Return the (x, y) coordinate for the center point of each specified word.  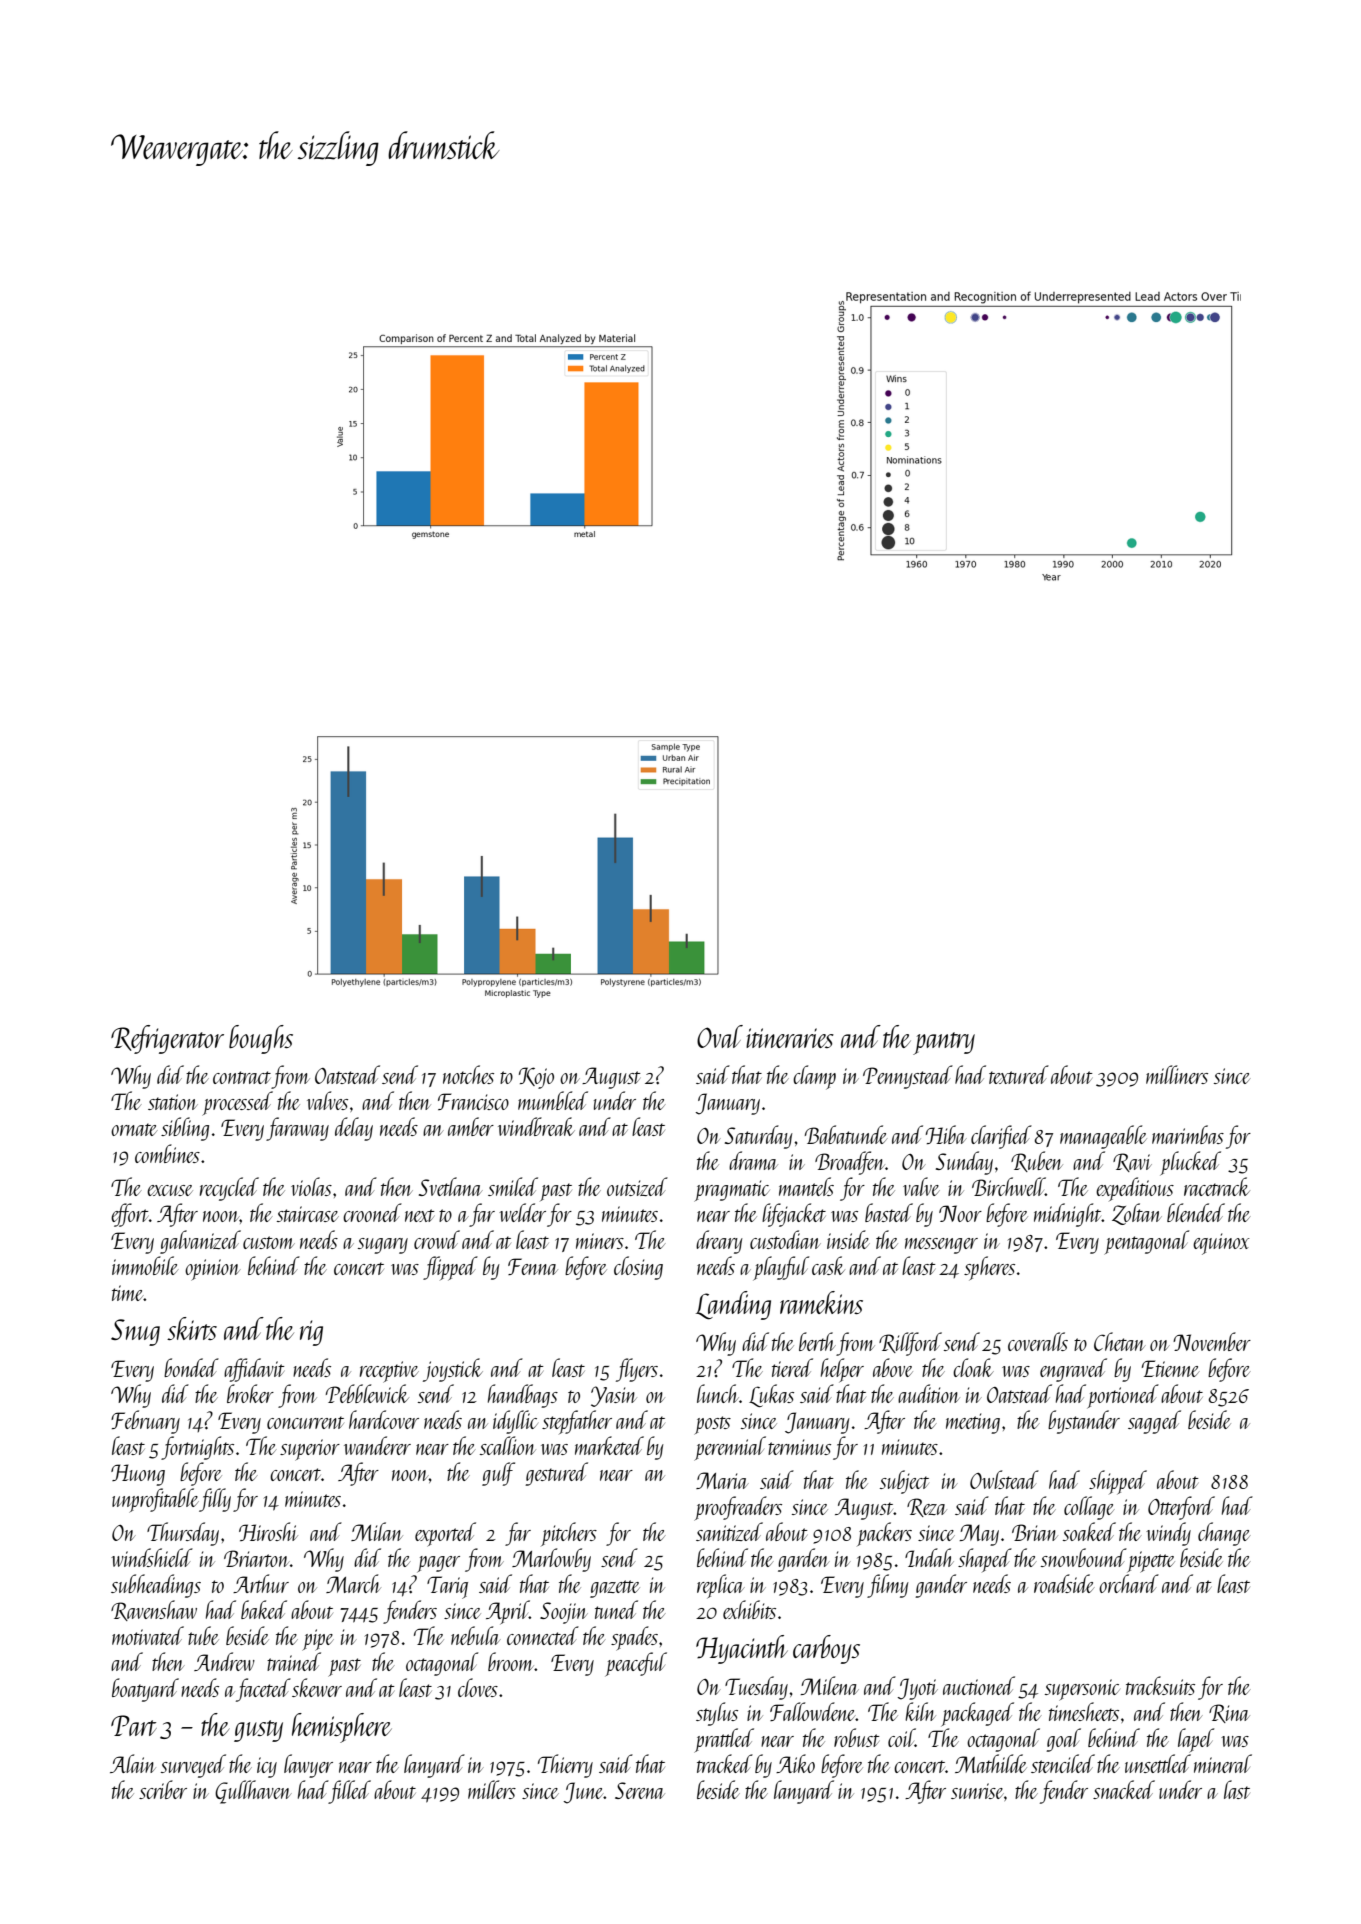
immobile (145, 1265)
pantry (944, 1043)
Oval (720, 1036)
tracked (725, 1763)
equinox (1221, 1244)
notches (468, 1074)
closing (638, 1268)
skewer (317, 1687)
